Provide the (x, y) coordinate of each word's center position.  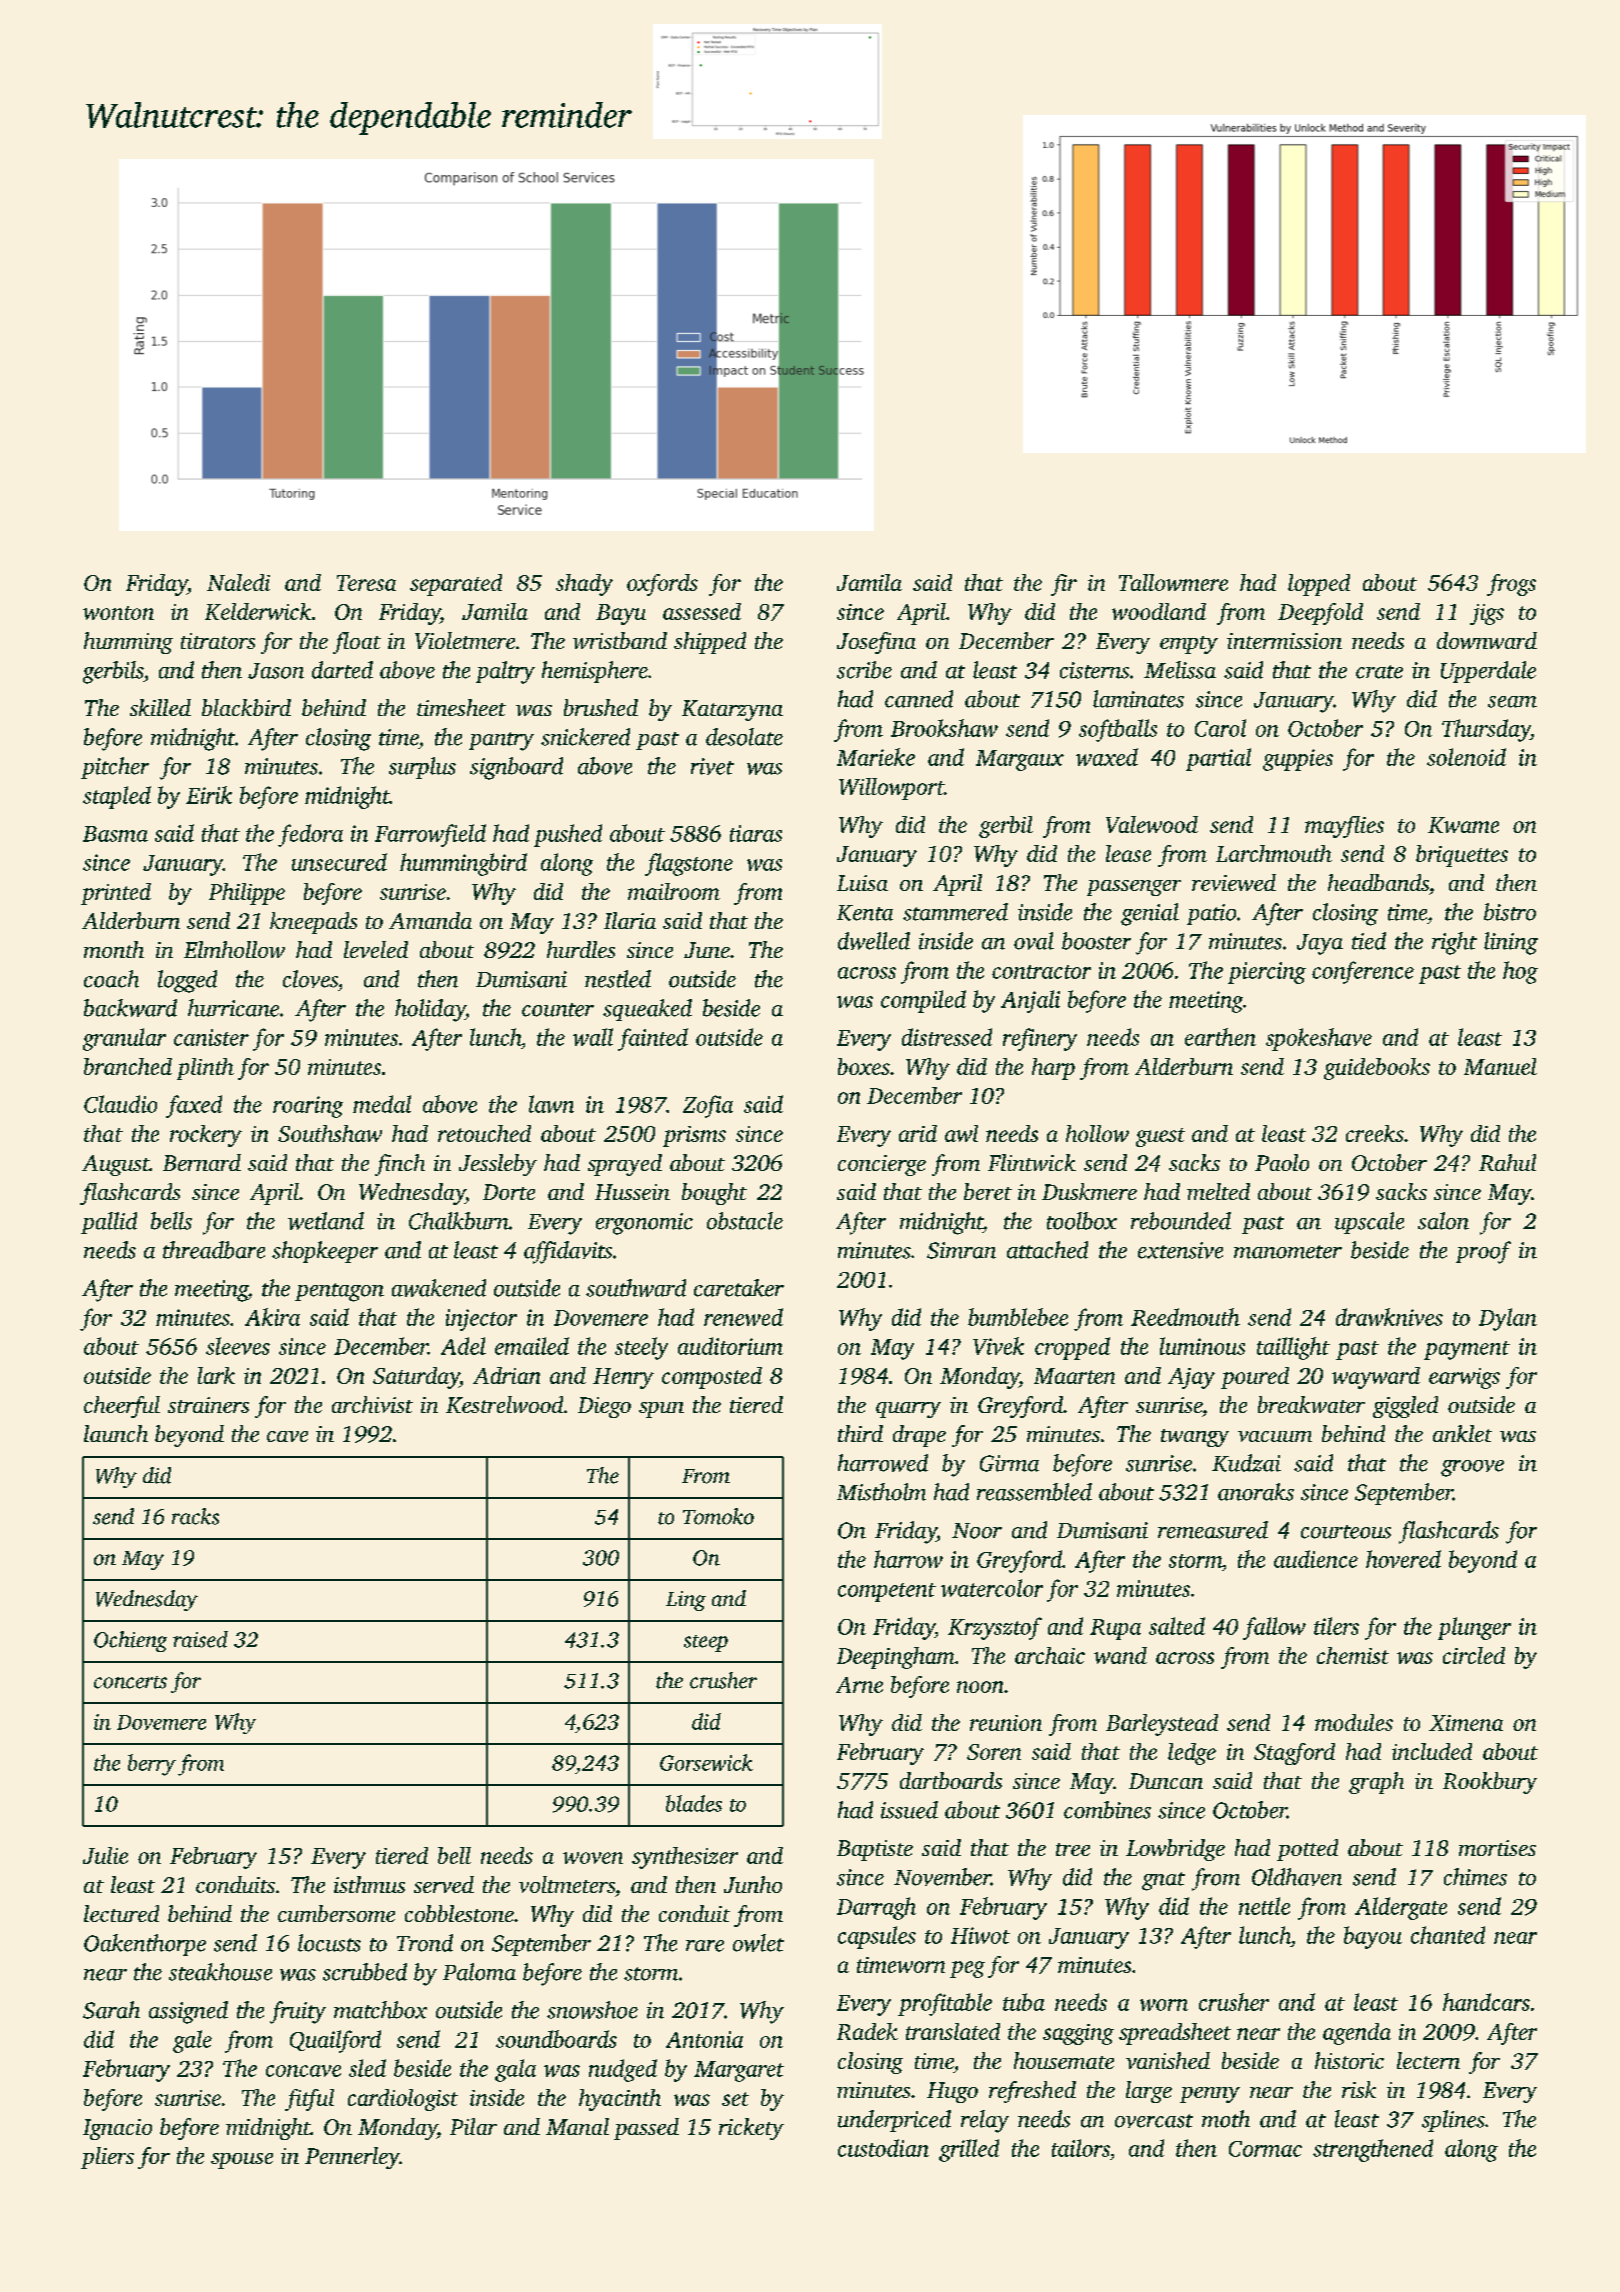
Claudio (120, 1104)
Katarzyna (732, 710)
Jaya (1320, 944)
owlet (758, 1943)
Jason (276, 671)
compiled (923, 1001)
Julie (105, 1855)
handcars (1486, 2002)
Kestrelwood (504, 1404)
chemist (1353, 1655)
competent (887, 1592)
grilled (969, 2150)
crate (1379, 672)
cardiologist (403, 2100)
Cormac (1265, 2149)
